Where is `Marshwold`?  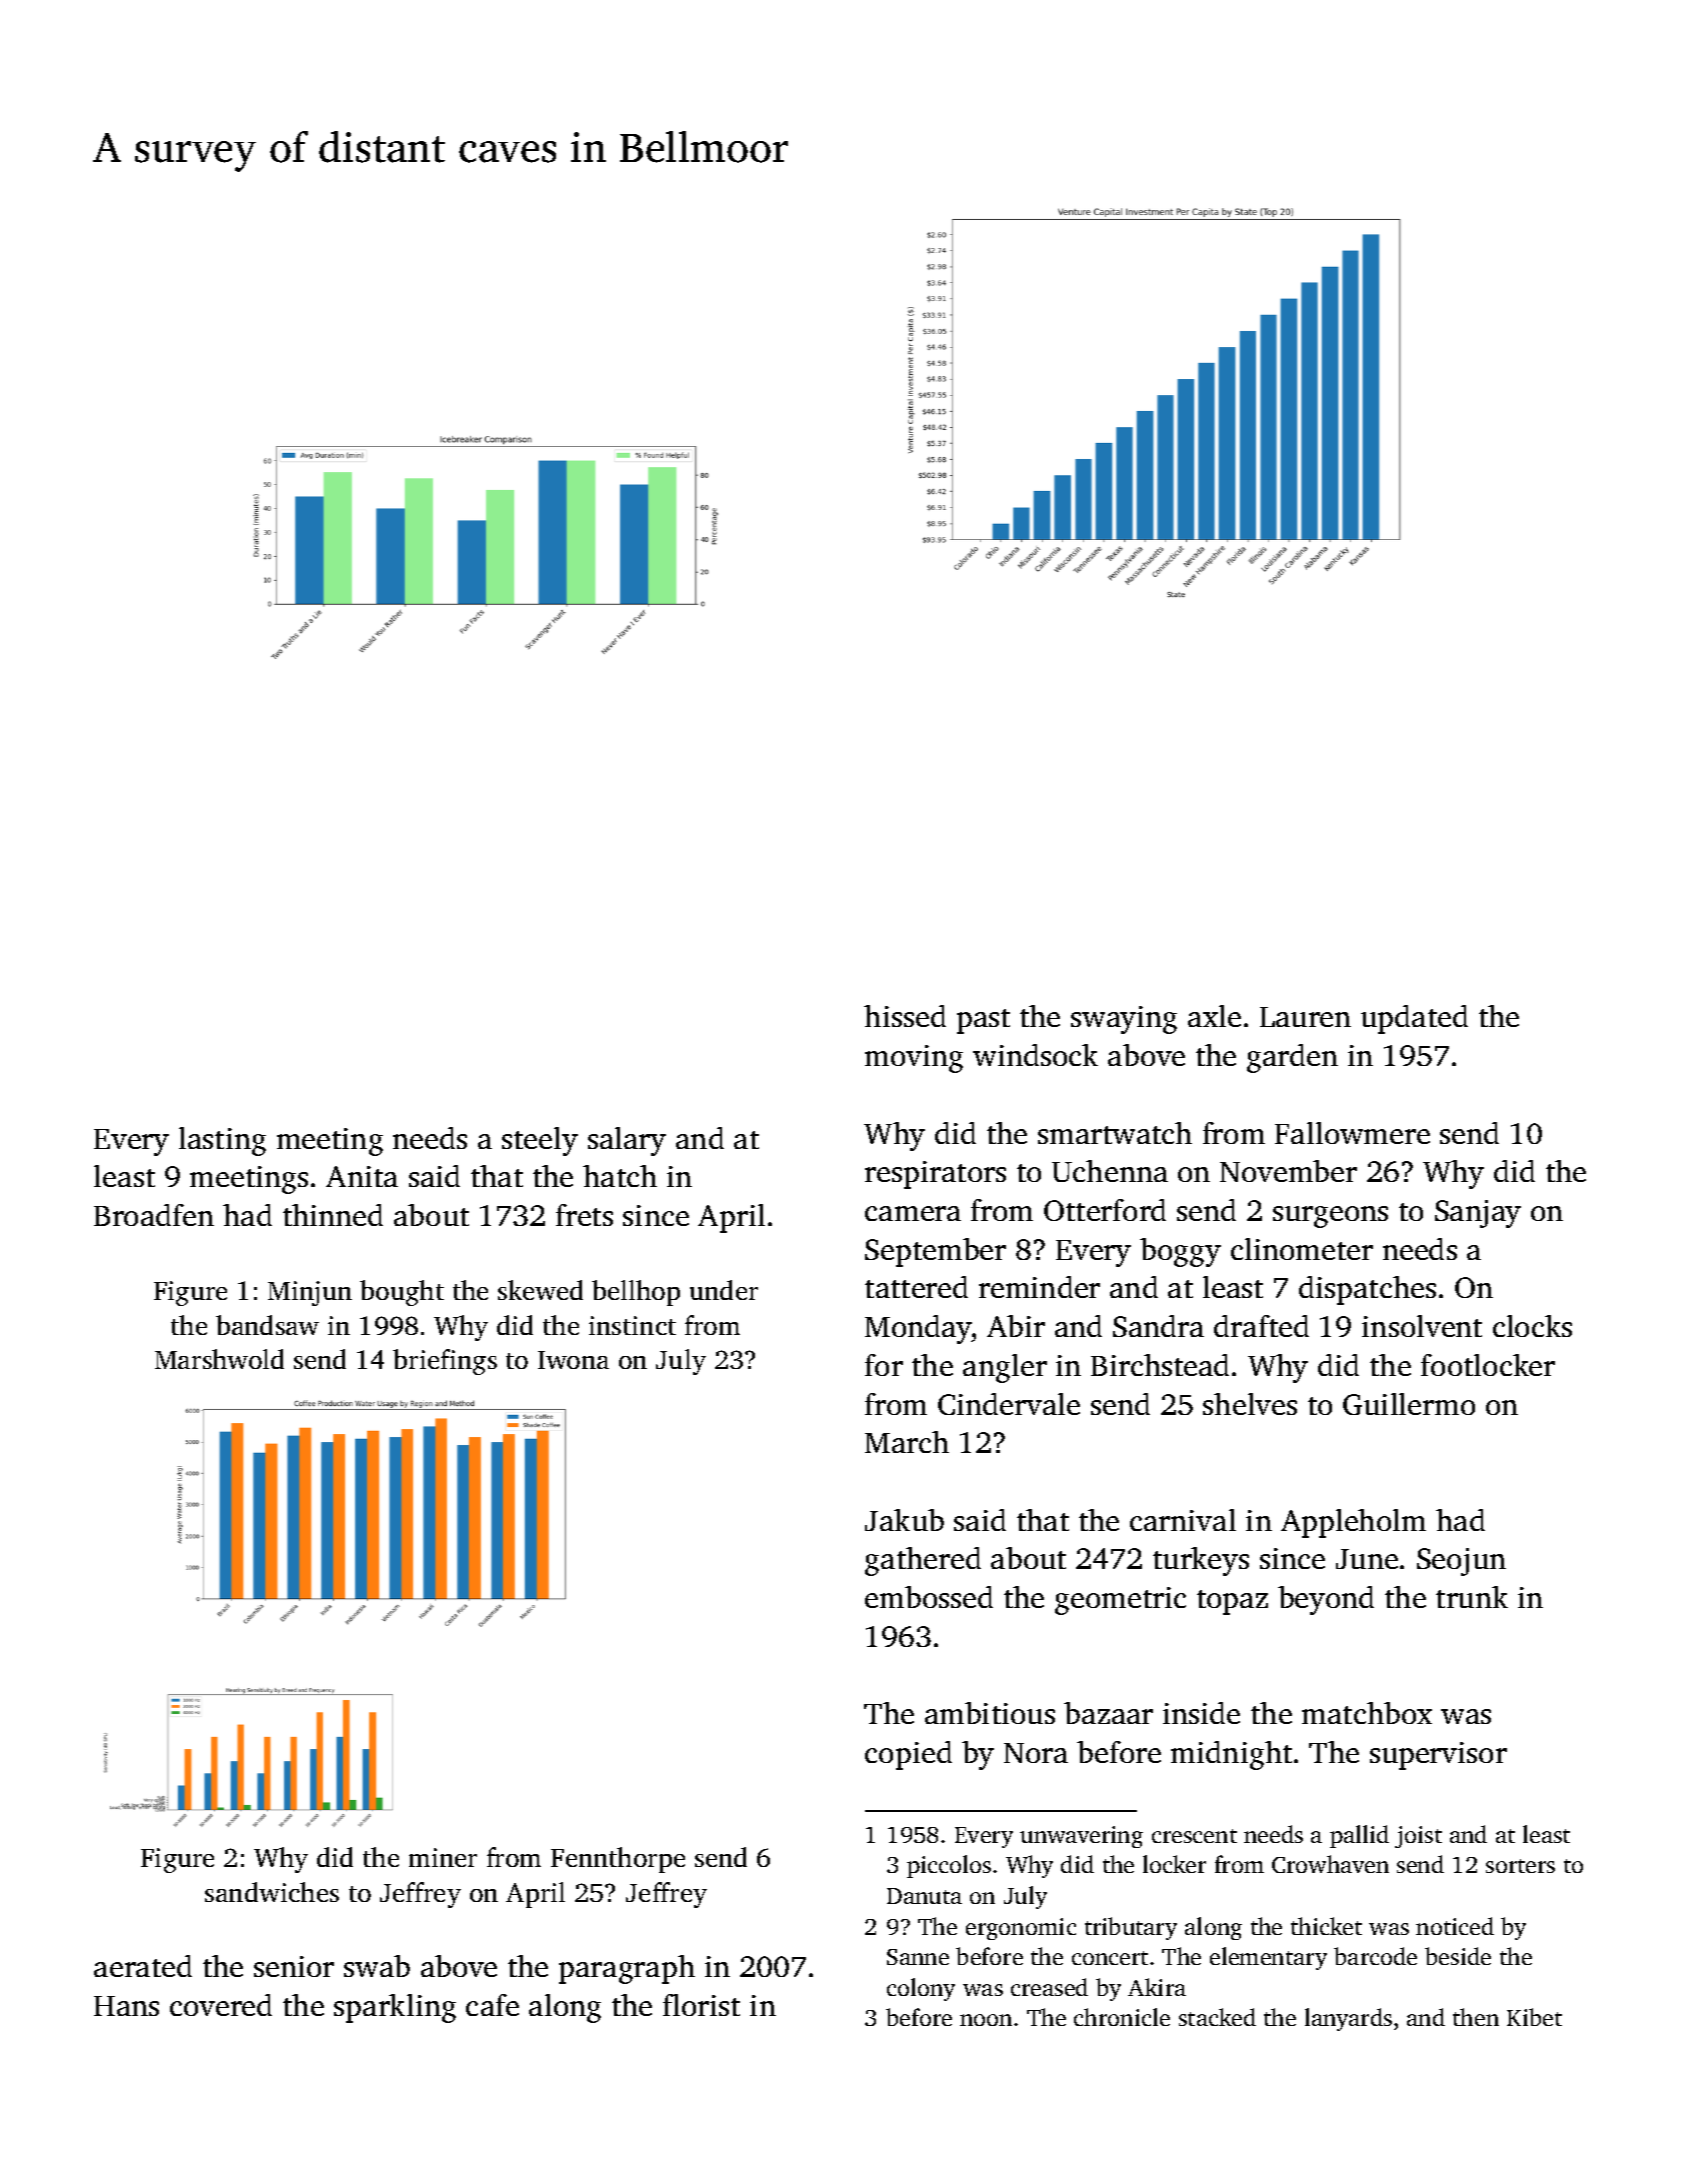
Marshwold is located at coordinates (219, 1359).
